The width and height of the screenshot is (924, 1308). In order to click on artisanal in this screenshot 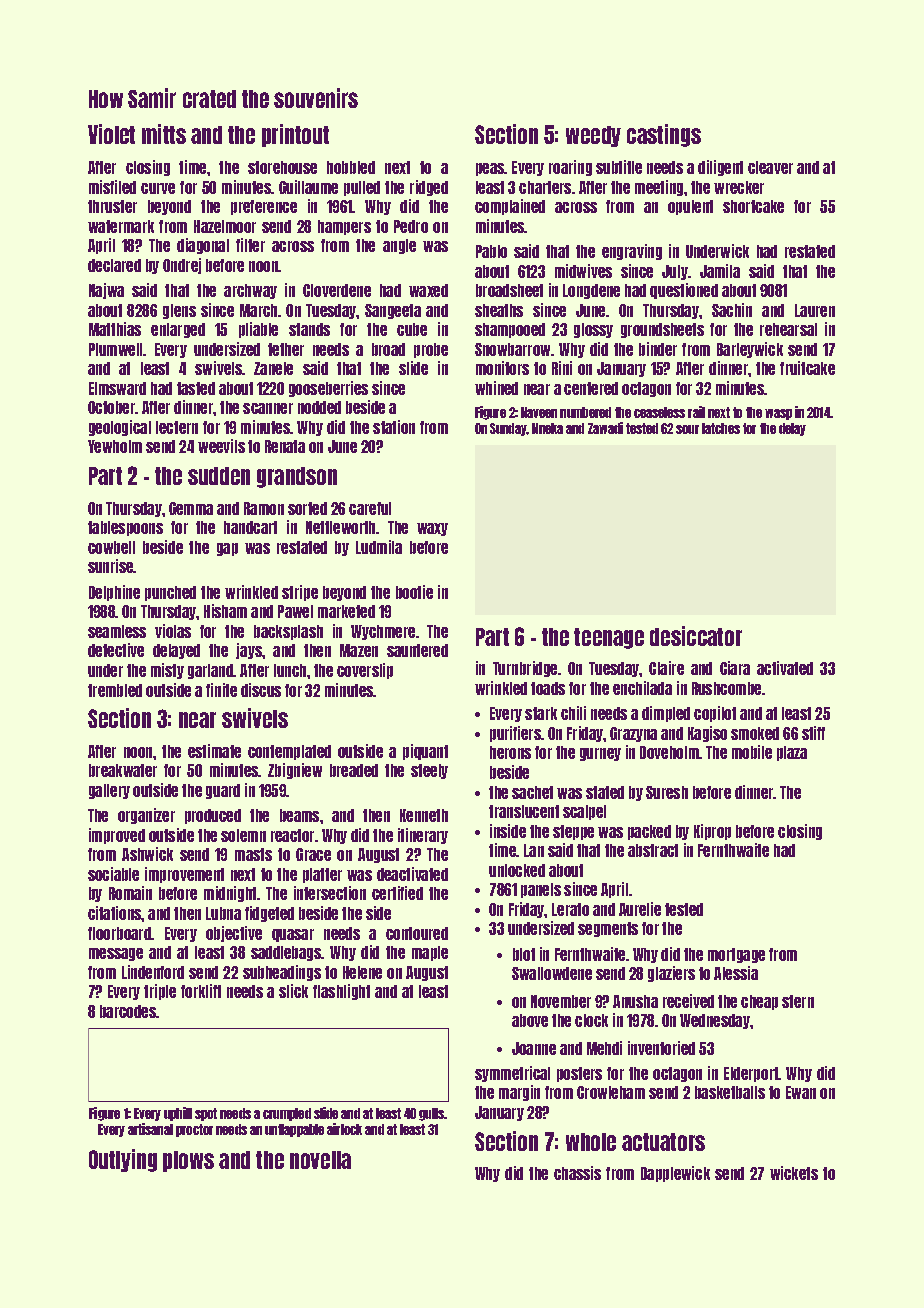, I will do `click(150, 1129)`.
